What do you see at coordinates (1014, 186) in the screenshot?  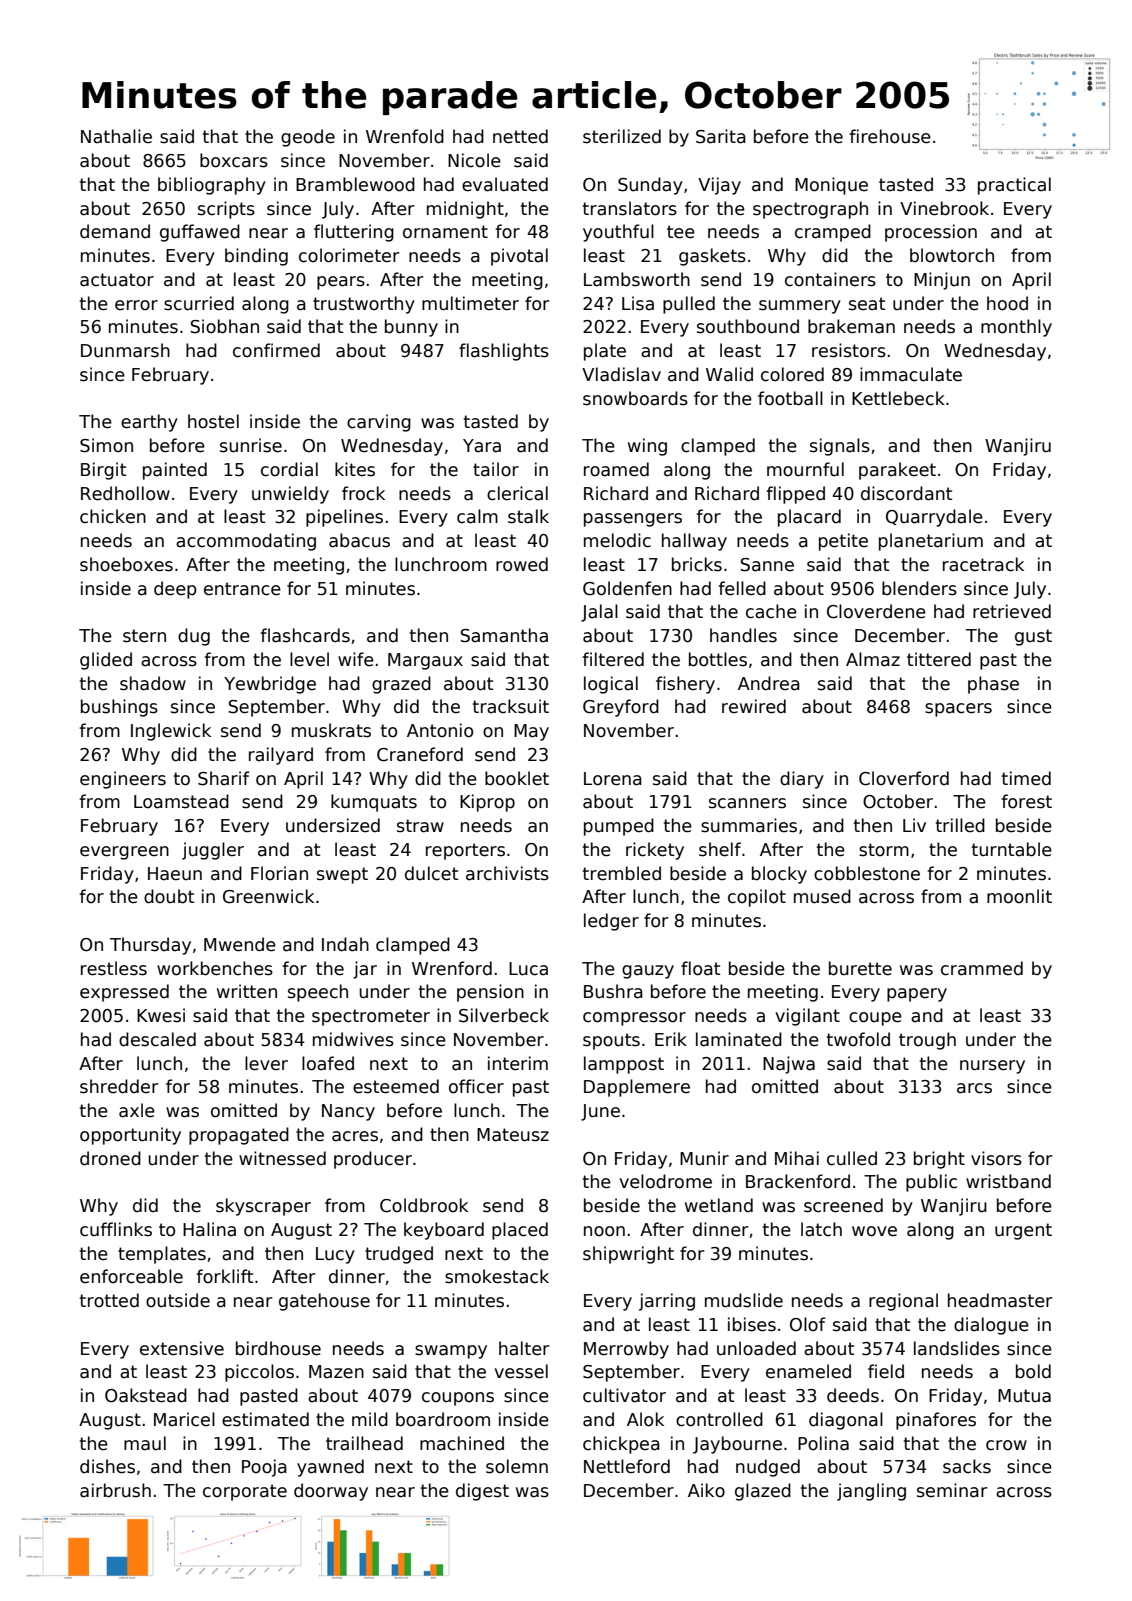 I see `practical` at bounding box center [1014, 186].
